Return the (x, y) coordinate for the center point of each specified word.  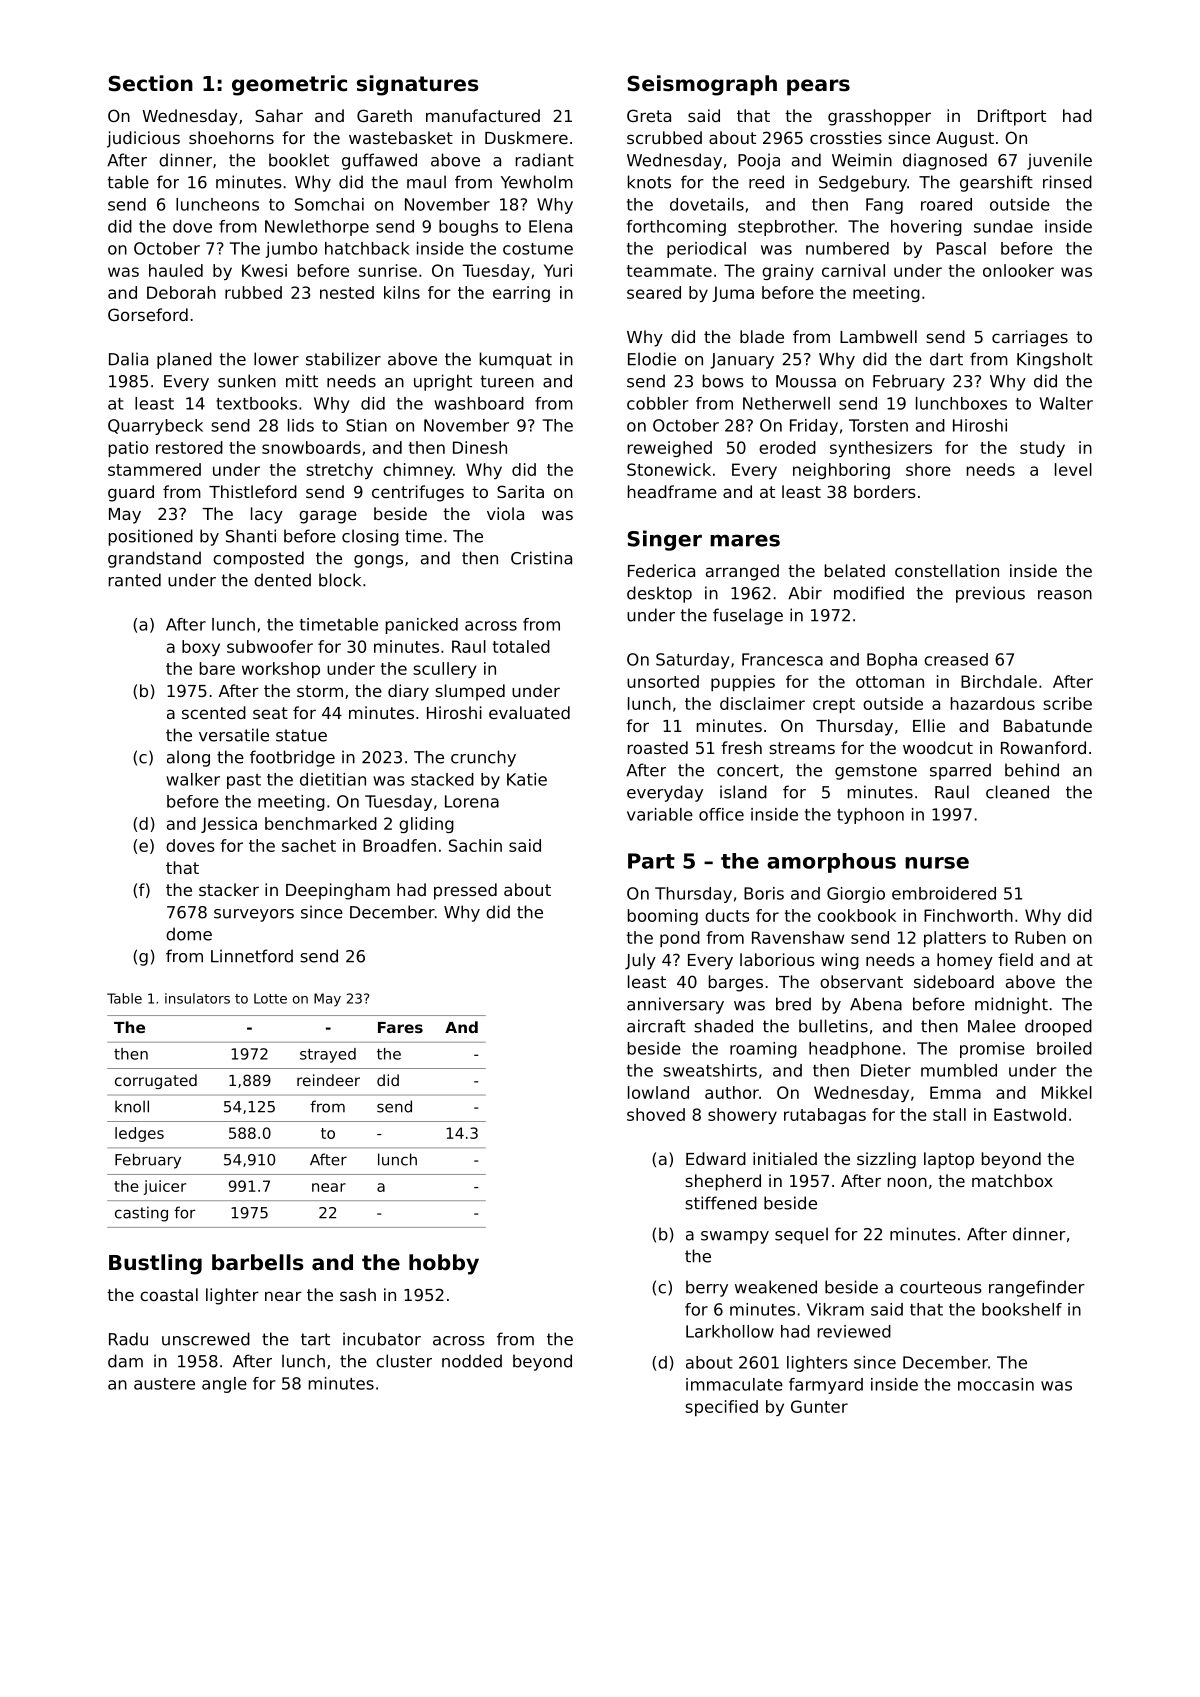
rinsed (1067, 182)
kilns (402, 292)
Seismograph (702, 85)
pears (818, 87)
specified (721, 1408)
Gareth (384, 115)
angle (224, 1385)
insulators (197, 998)
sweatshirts (710, 1070)
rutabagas (825, 1116)
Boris (764, 893)
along (188, 758)
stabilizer (343, 359)
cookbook (857, 915)
